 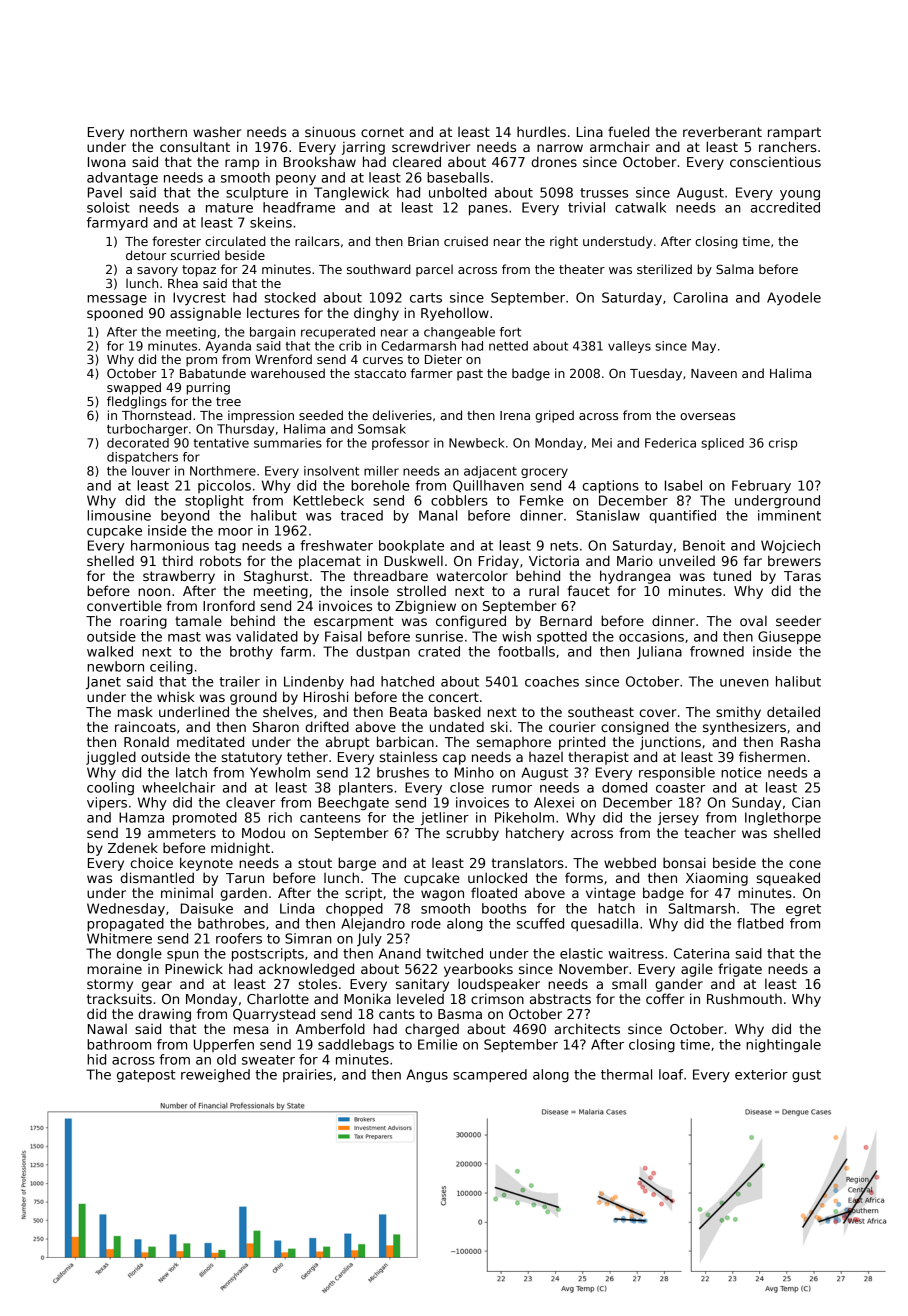 What do you see at coordinates (714, 373) in the screenshot?
I see `Naveen` at bounding box center [714, 373].
